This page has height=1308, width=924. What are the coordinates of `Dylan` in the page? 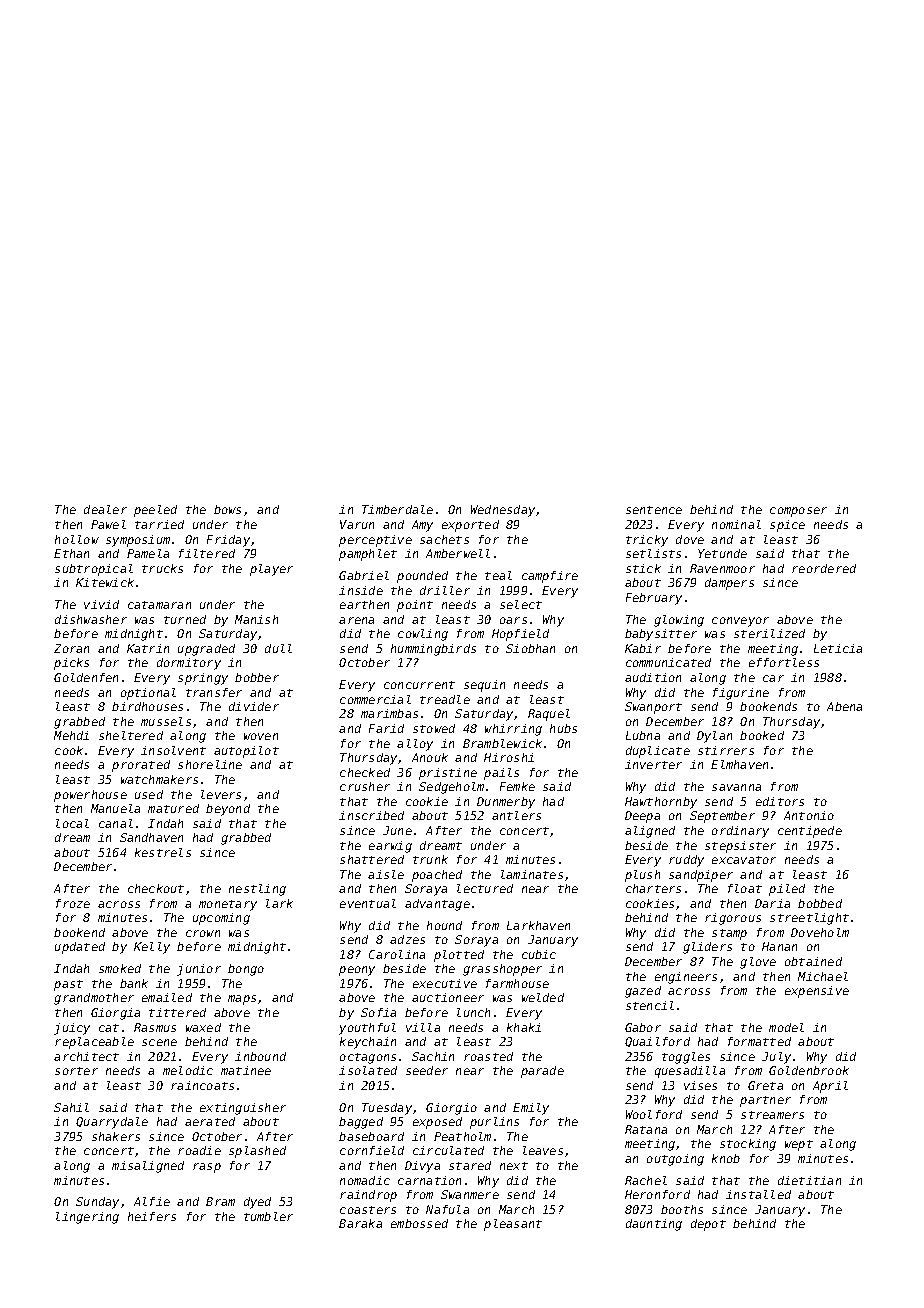 It's located at (714, 737).
